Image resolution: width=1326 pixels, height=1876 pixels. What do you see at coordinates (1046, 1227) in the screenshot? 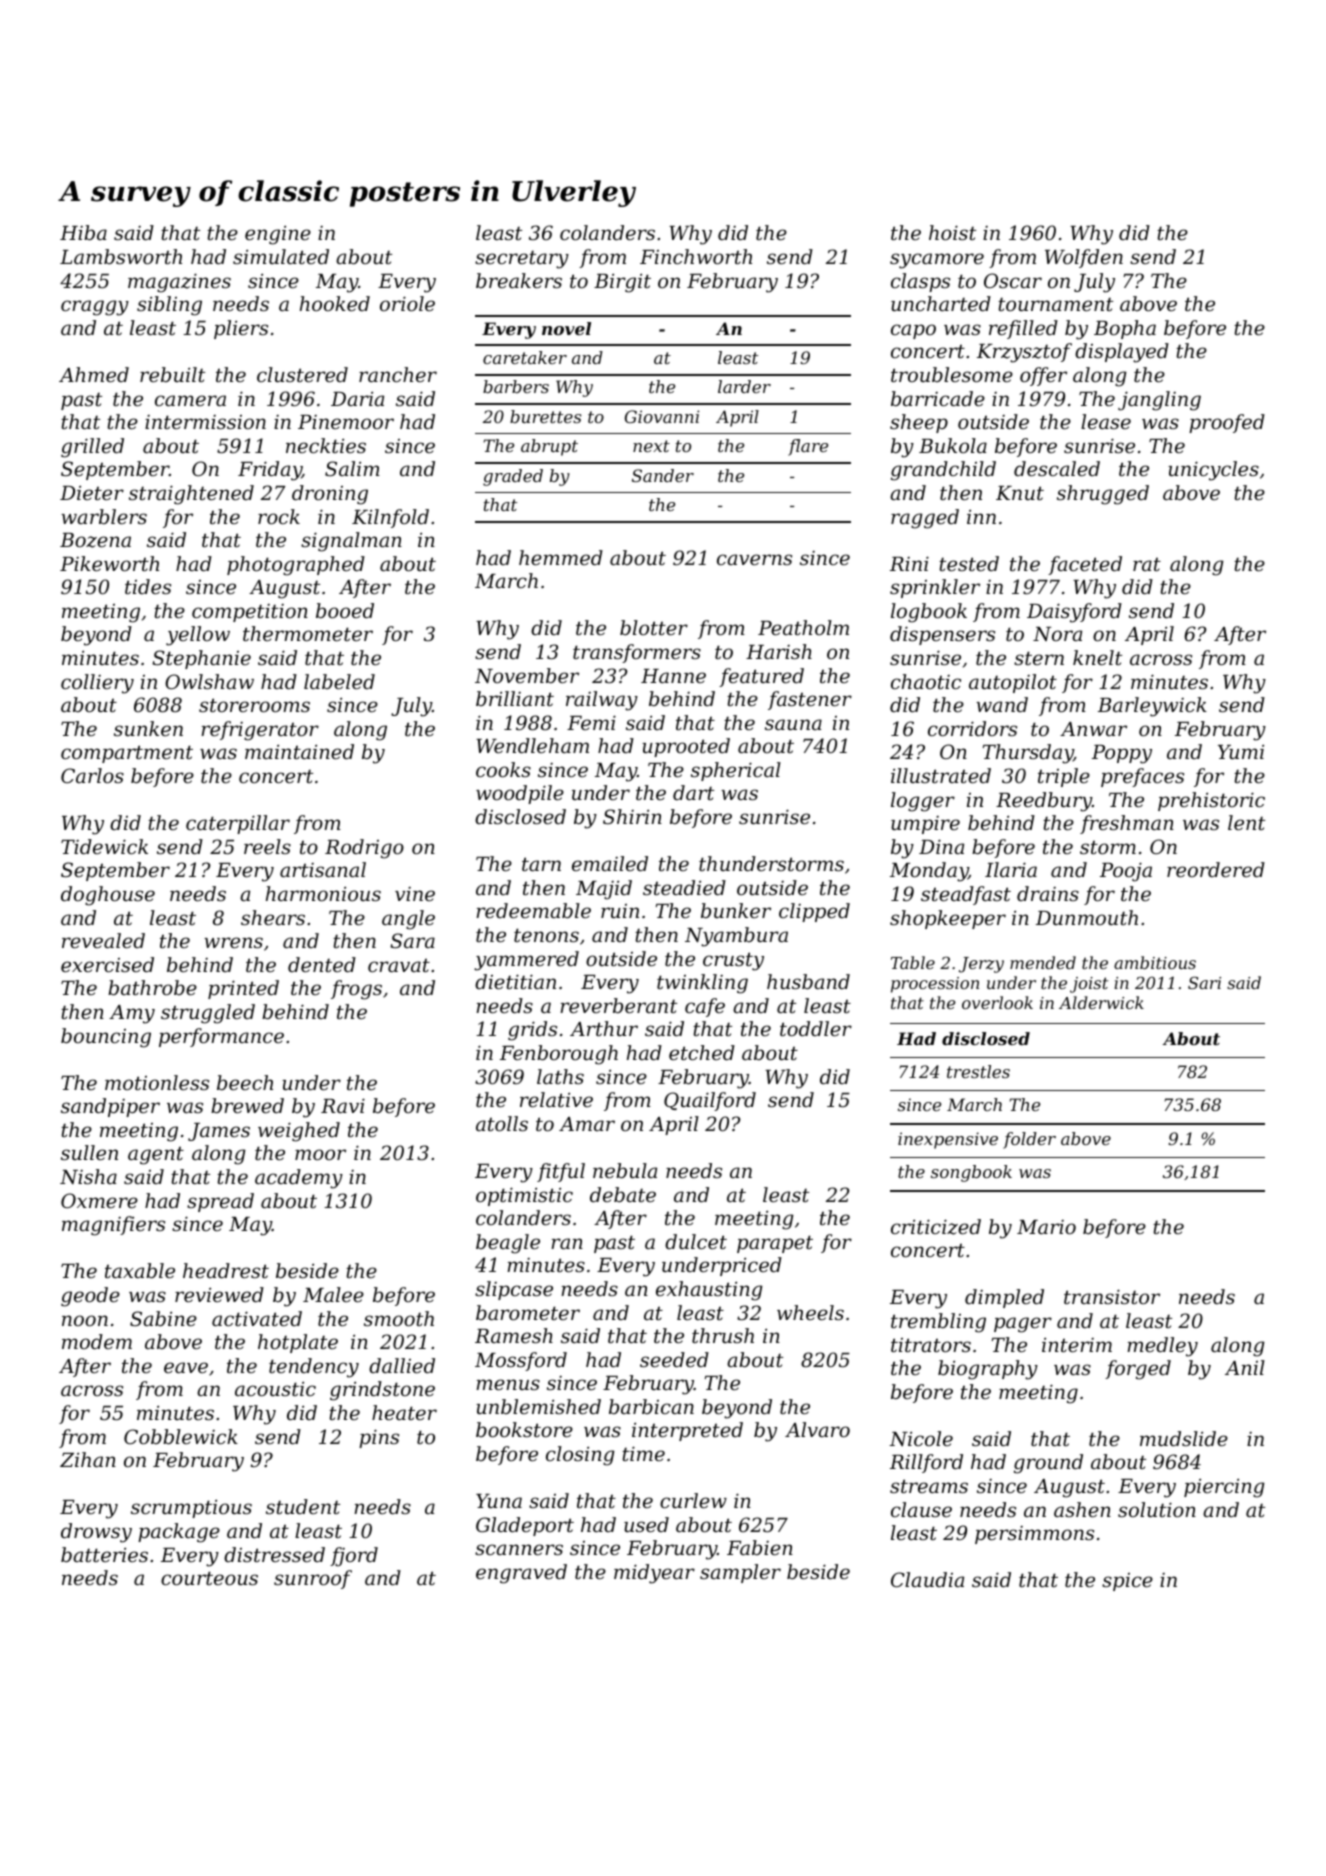
I see `Mario` at bounding box center [1046, 1227].
